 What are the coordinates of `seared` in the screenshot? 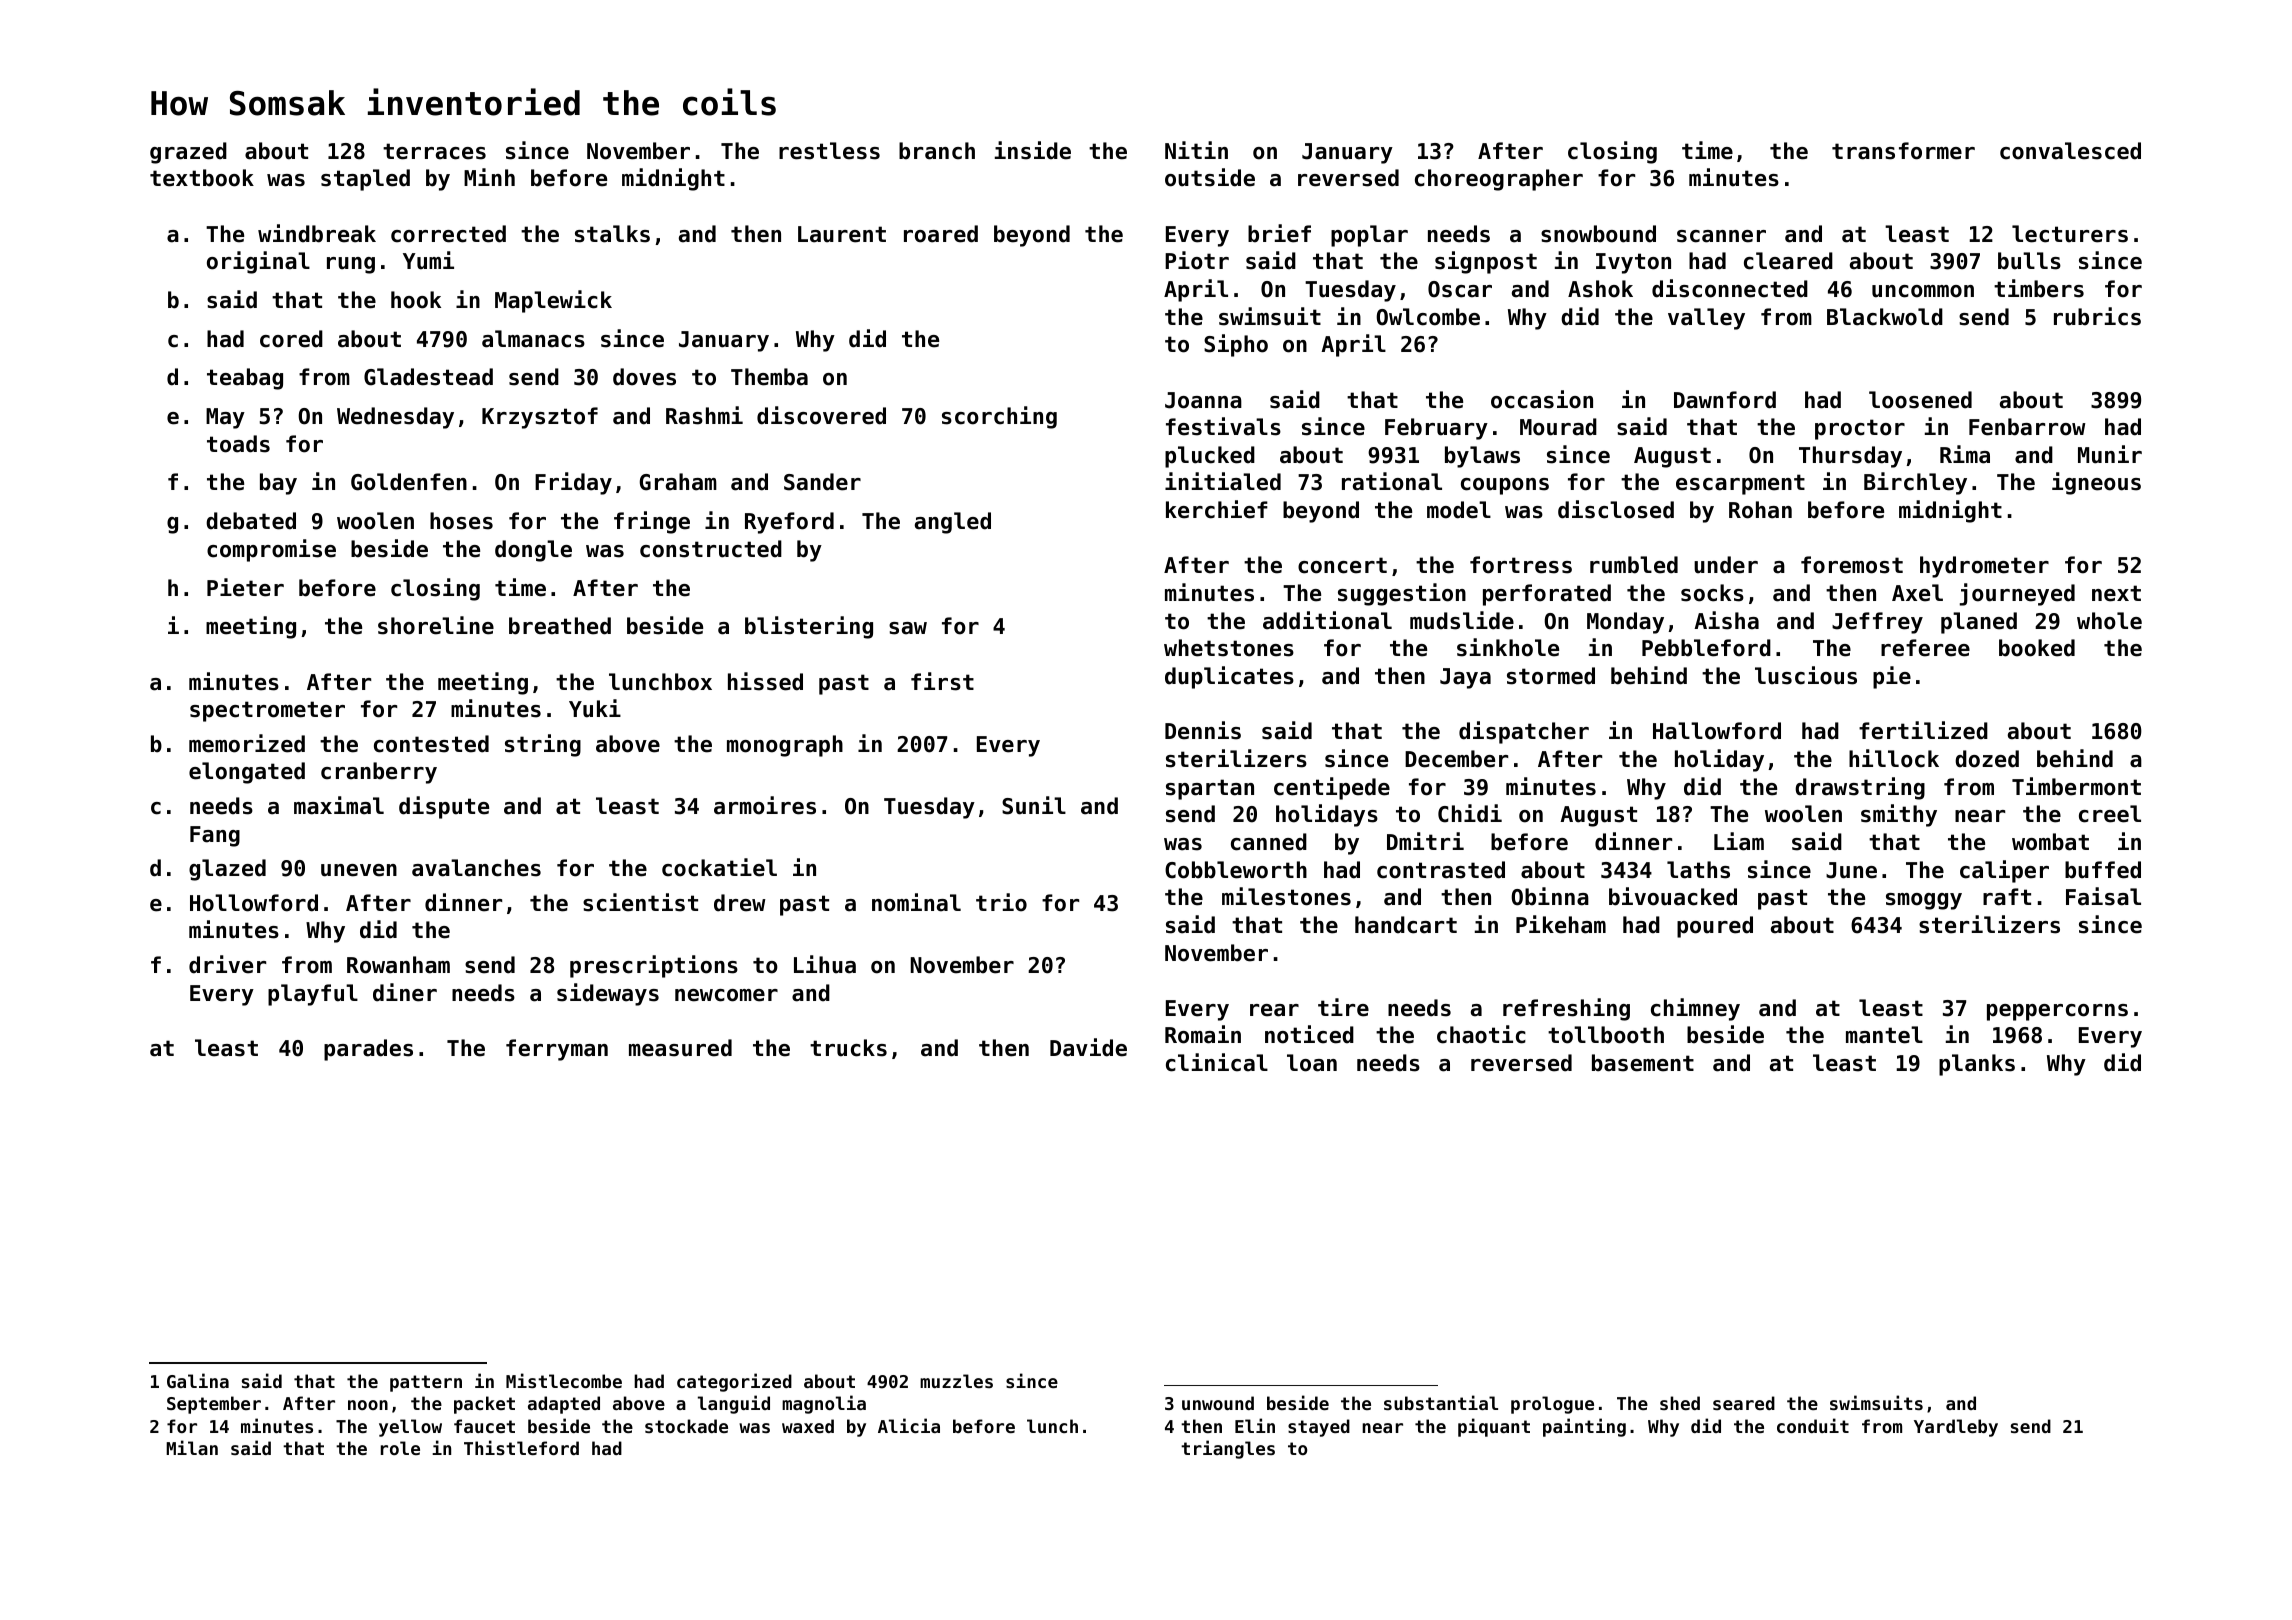 It's located at (1744, 1403).
